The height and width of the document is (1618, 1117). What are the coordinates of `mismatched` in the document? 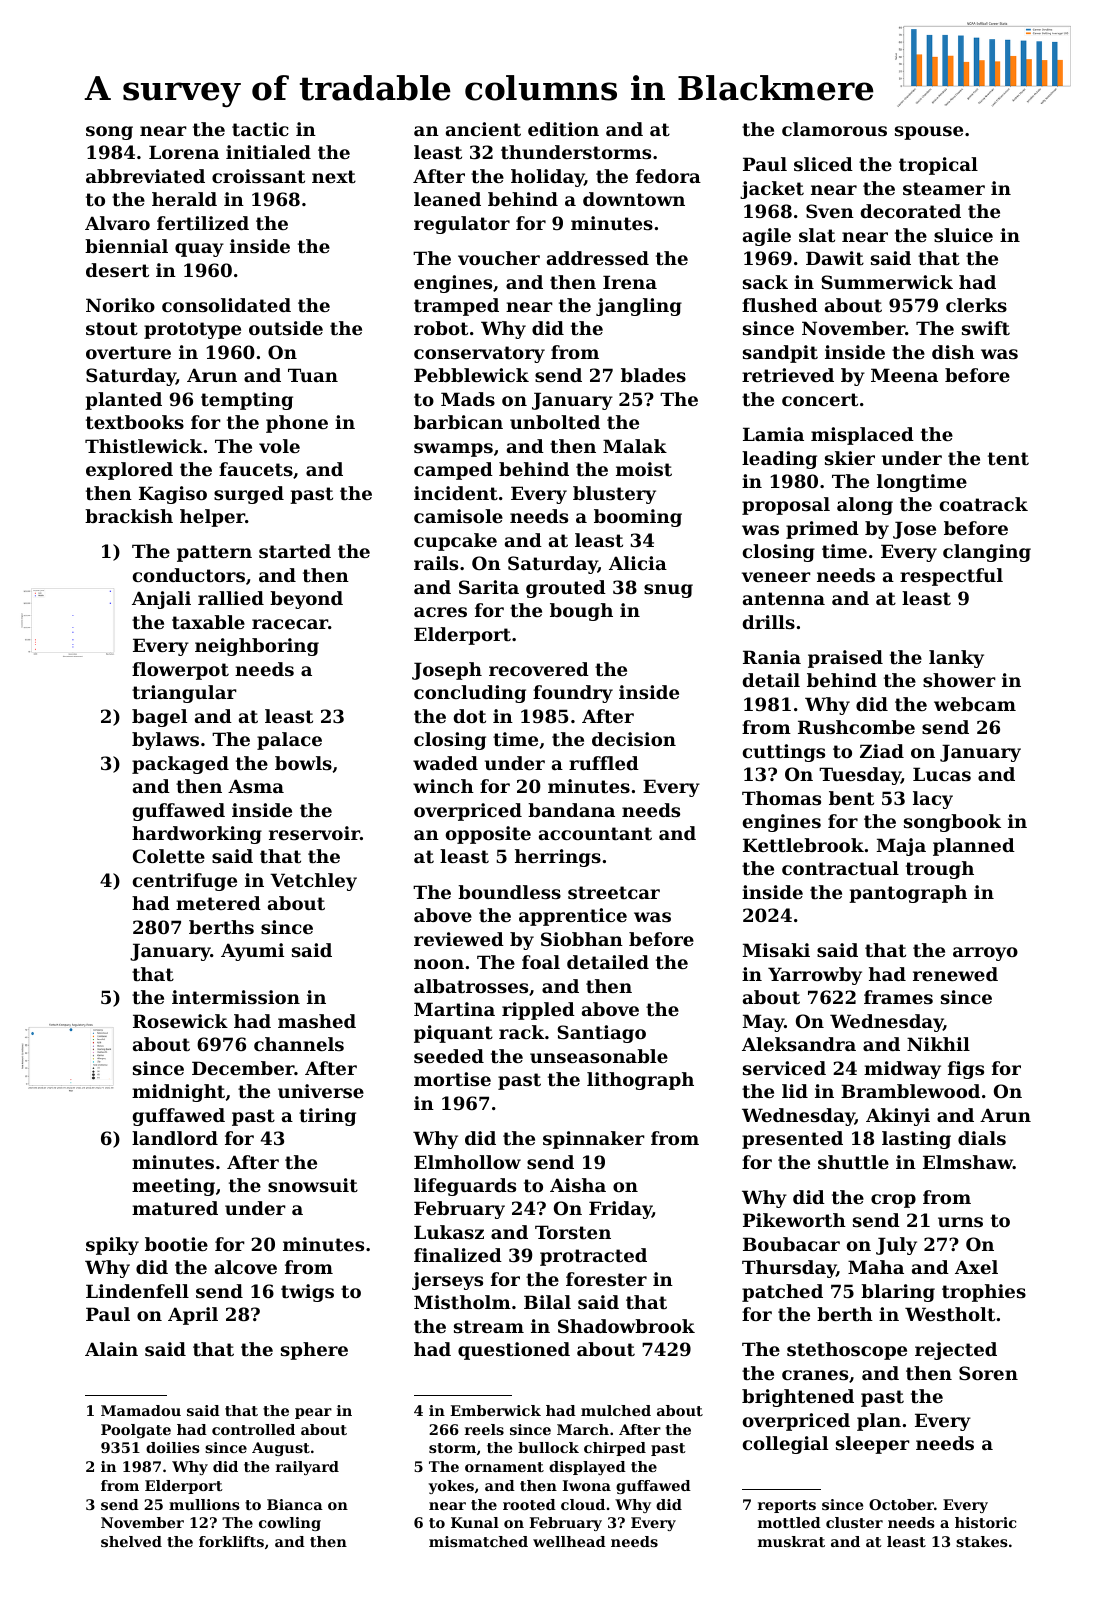 It's located at (478, 1541).
